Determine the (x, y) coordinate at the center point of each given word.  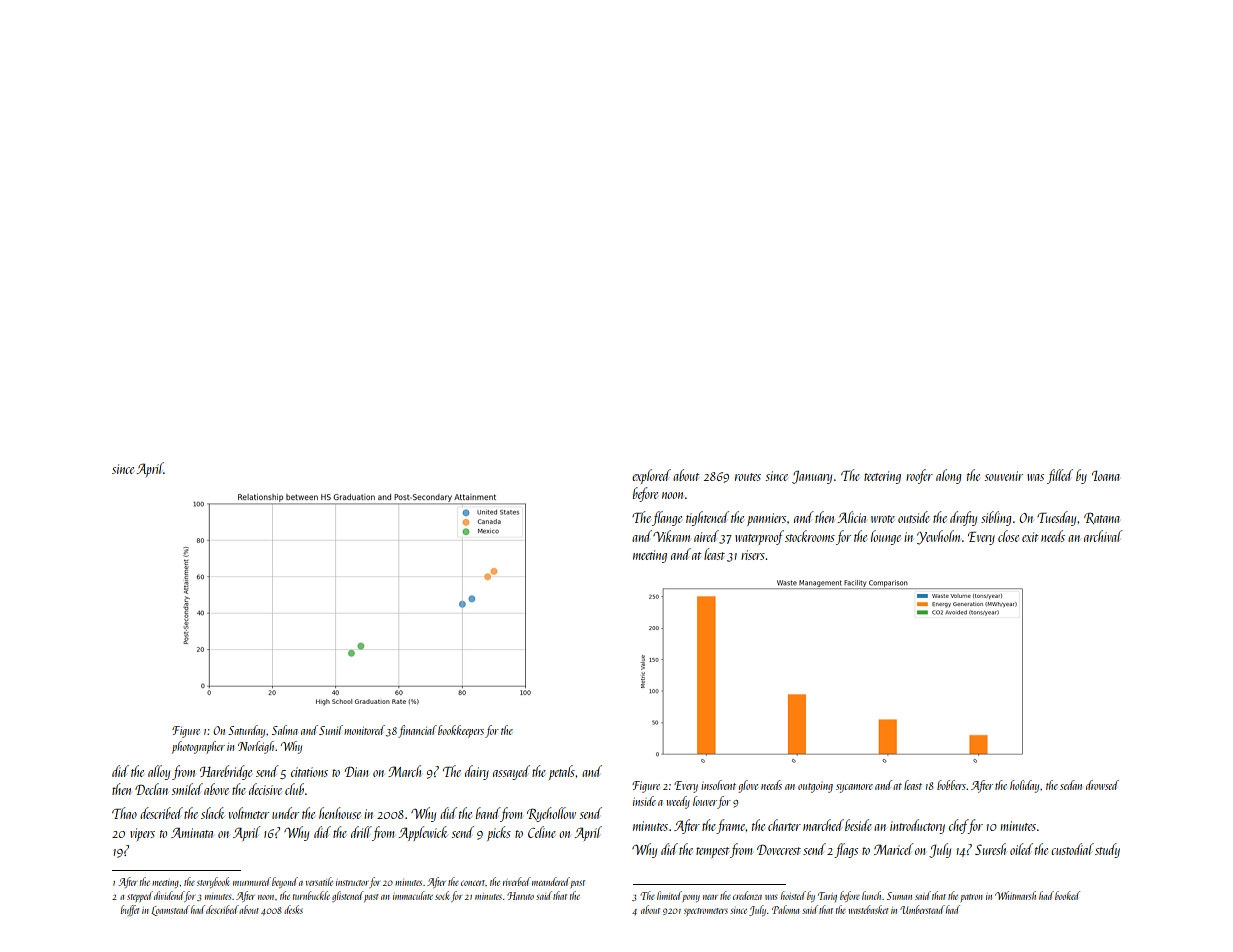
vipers (142, 834)
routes (748, 477)
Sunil (331, 730)
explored (651, 476)
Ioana (1106, 476)
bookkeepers (461, 731)
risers (753, 555)
